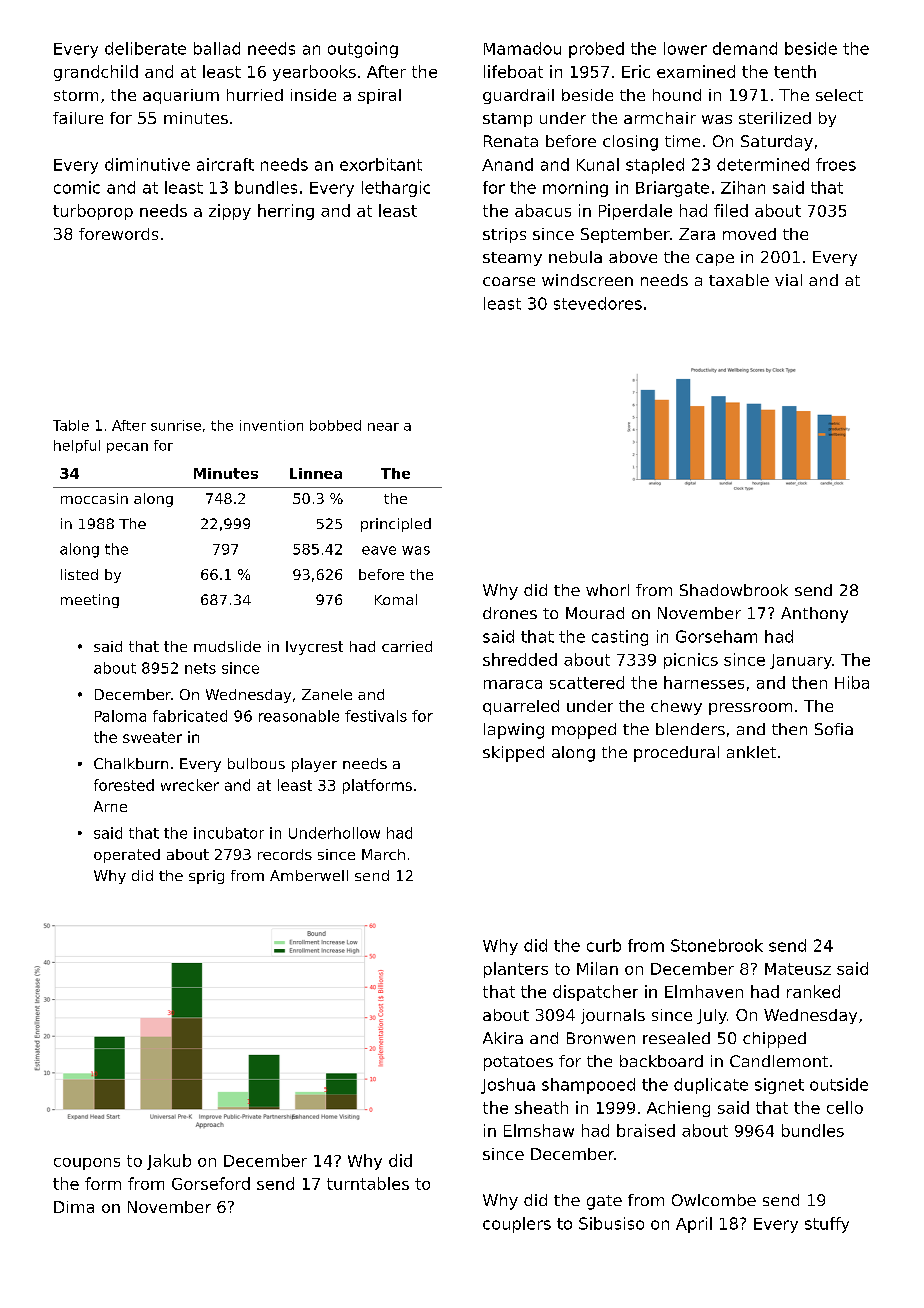  I want to click on anklet, so click(751, 752).
